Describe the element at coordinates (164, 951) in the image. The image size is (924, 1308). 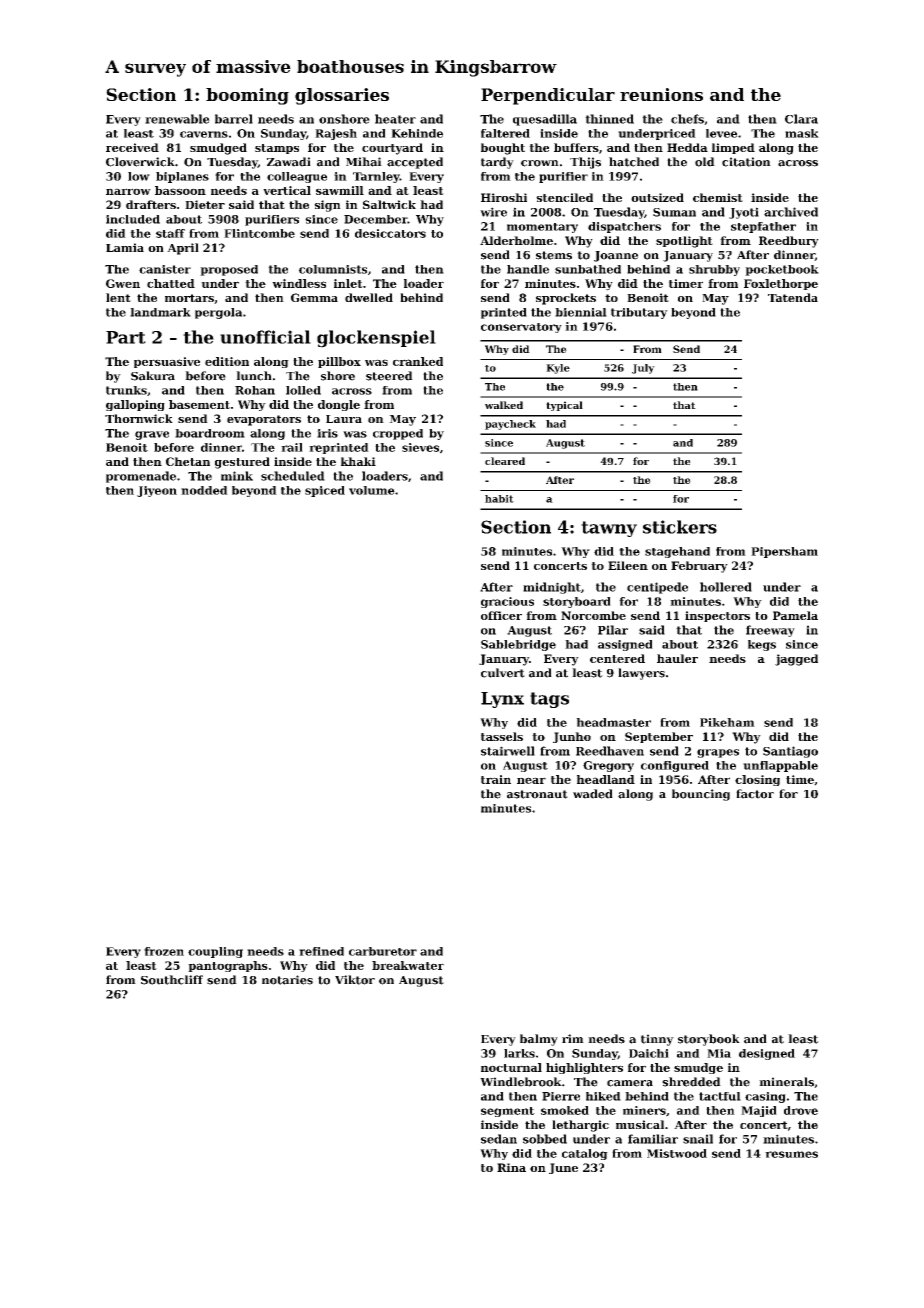
I see `frozen` at that location.
